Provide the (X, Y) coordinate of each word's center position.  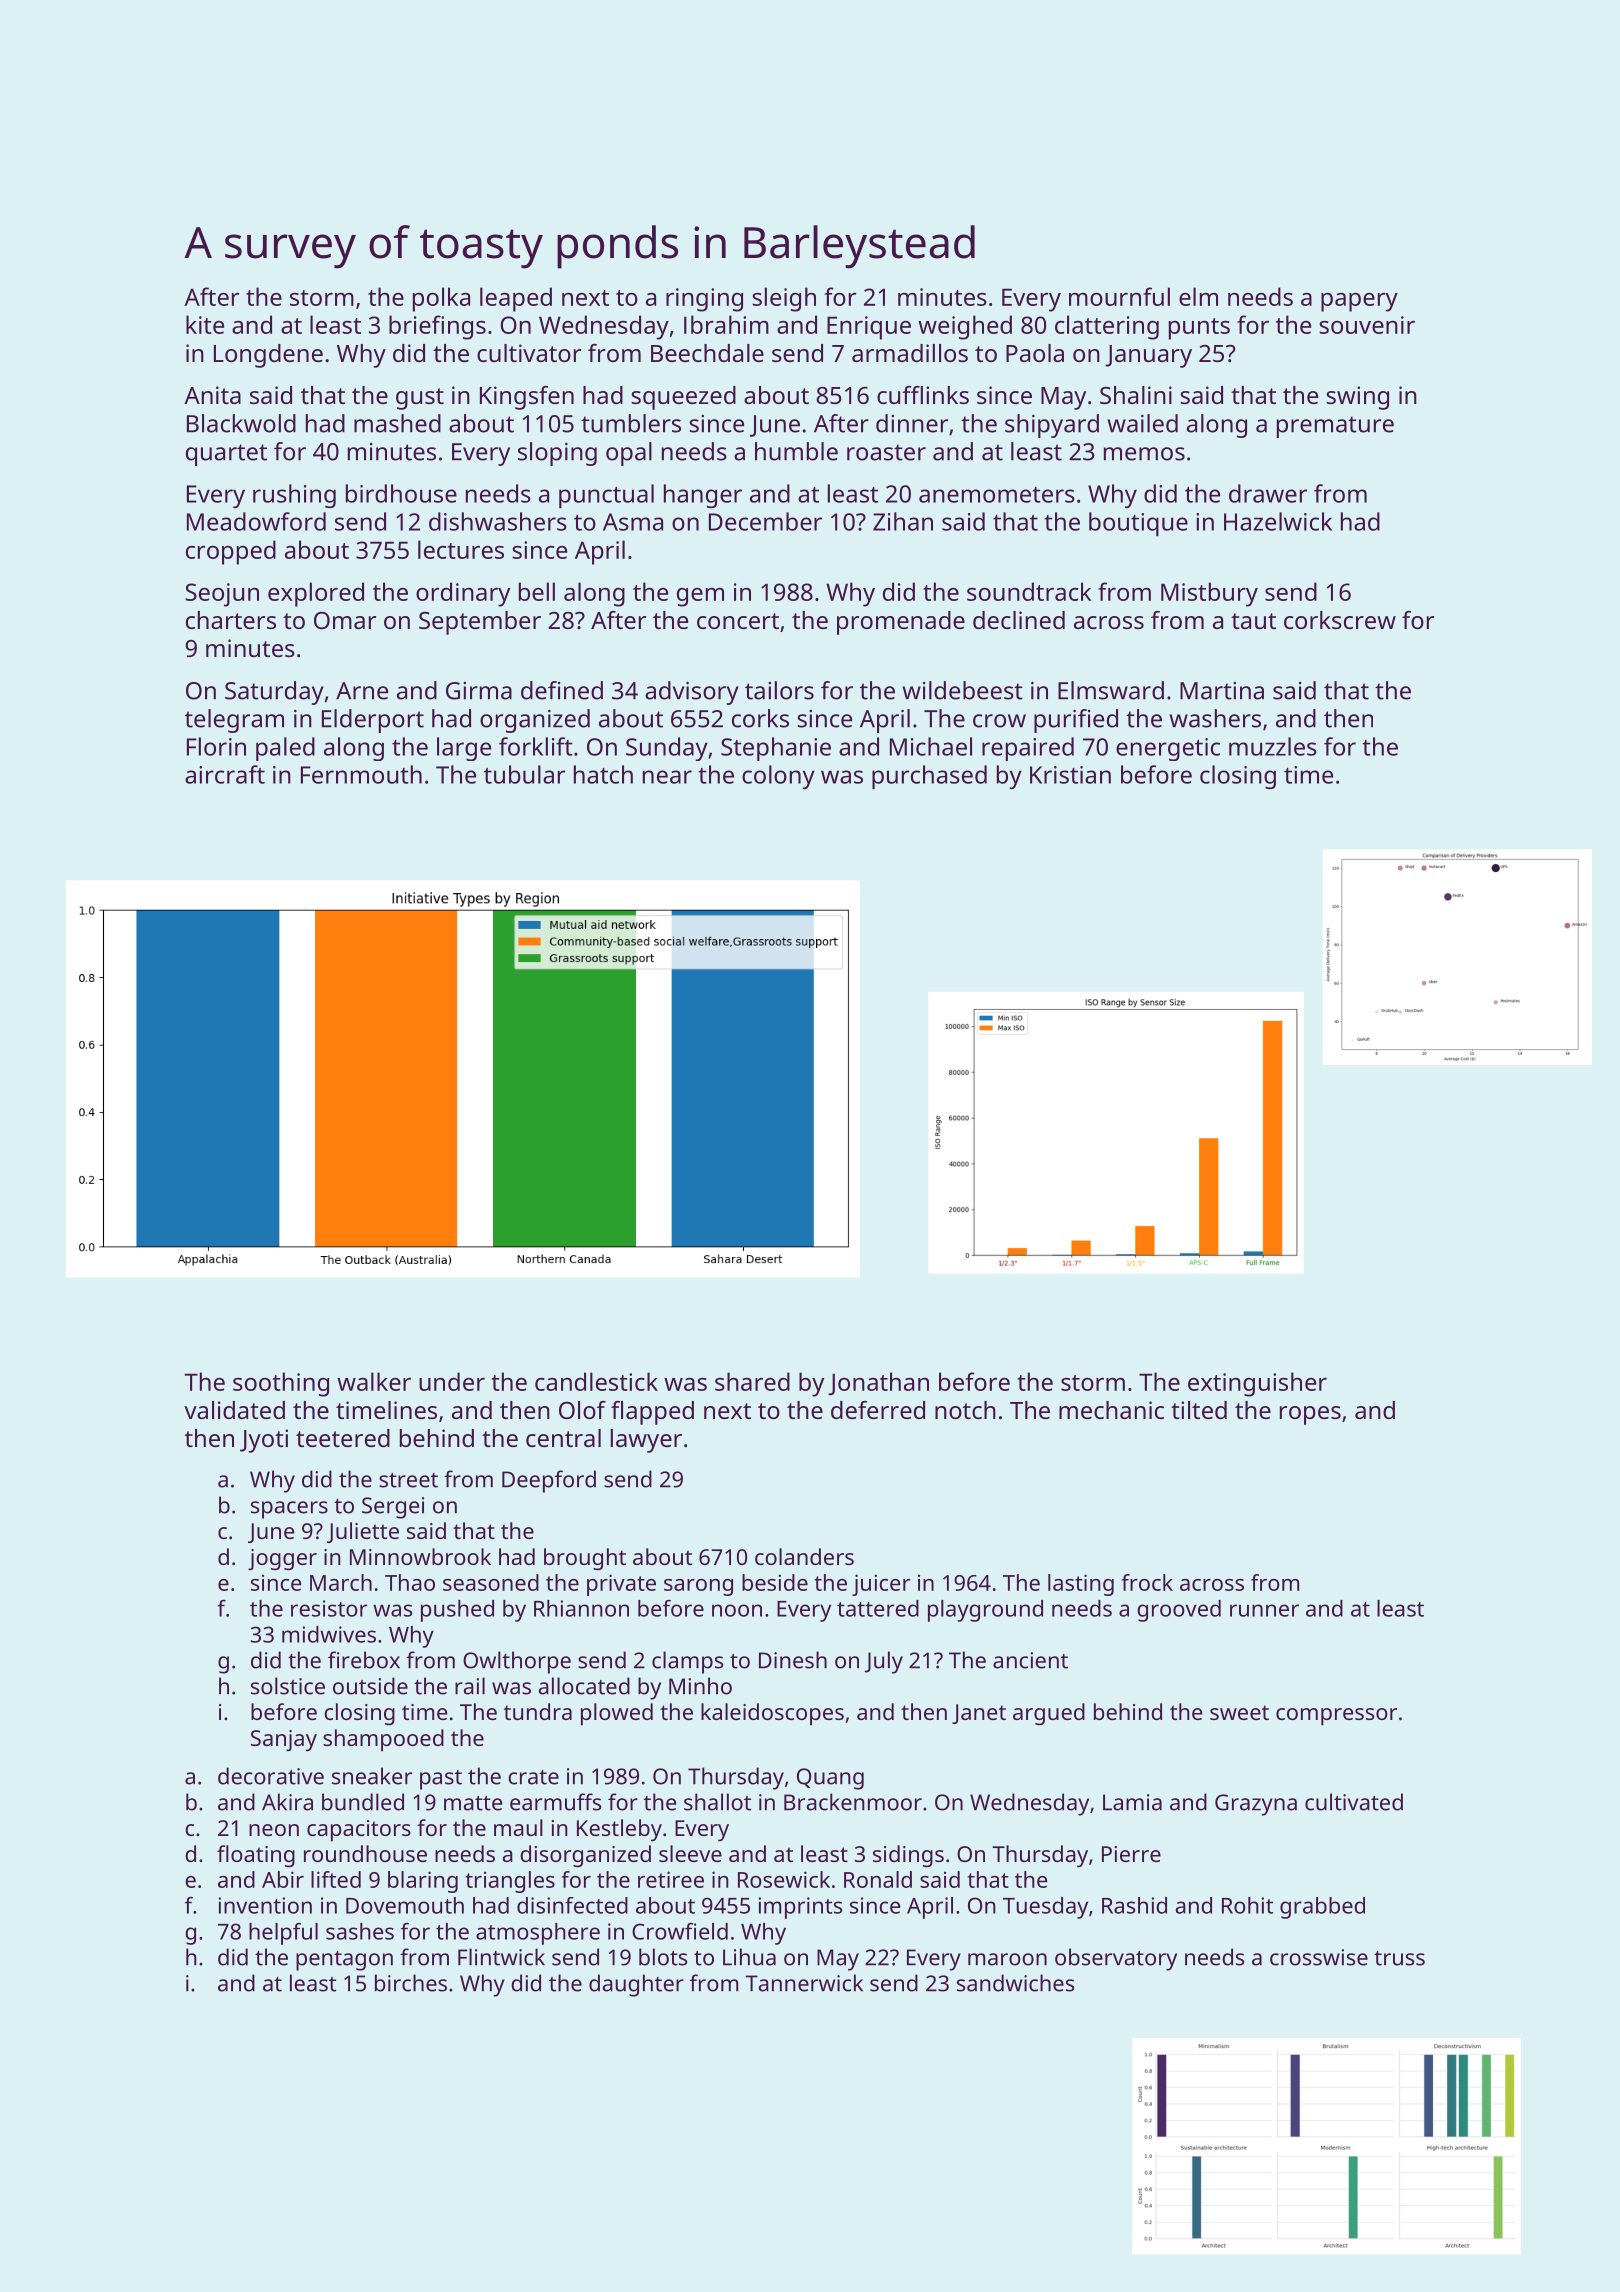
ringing (704, 300)
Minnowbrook (420, 1556)
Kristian (1070, 775)
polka (441, 299)
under (452, 1381)
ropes (1310, 1415)
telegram (234, 721)
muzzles (1273, 746)
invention (265, 1905)
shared (752, 1381)
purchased (929, 777)
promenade (901, 623)
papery (1359, 302)
